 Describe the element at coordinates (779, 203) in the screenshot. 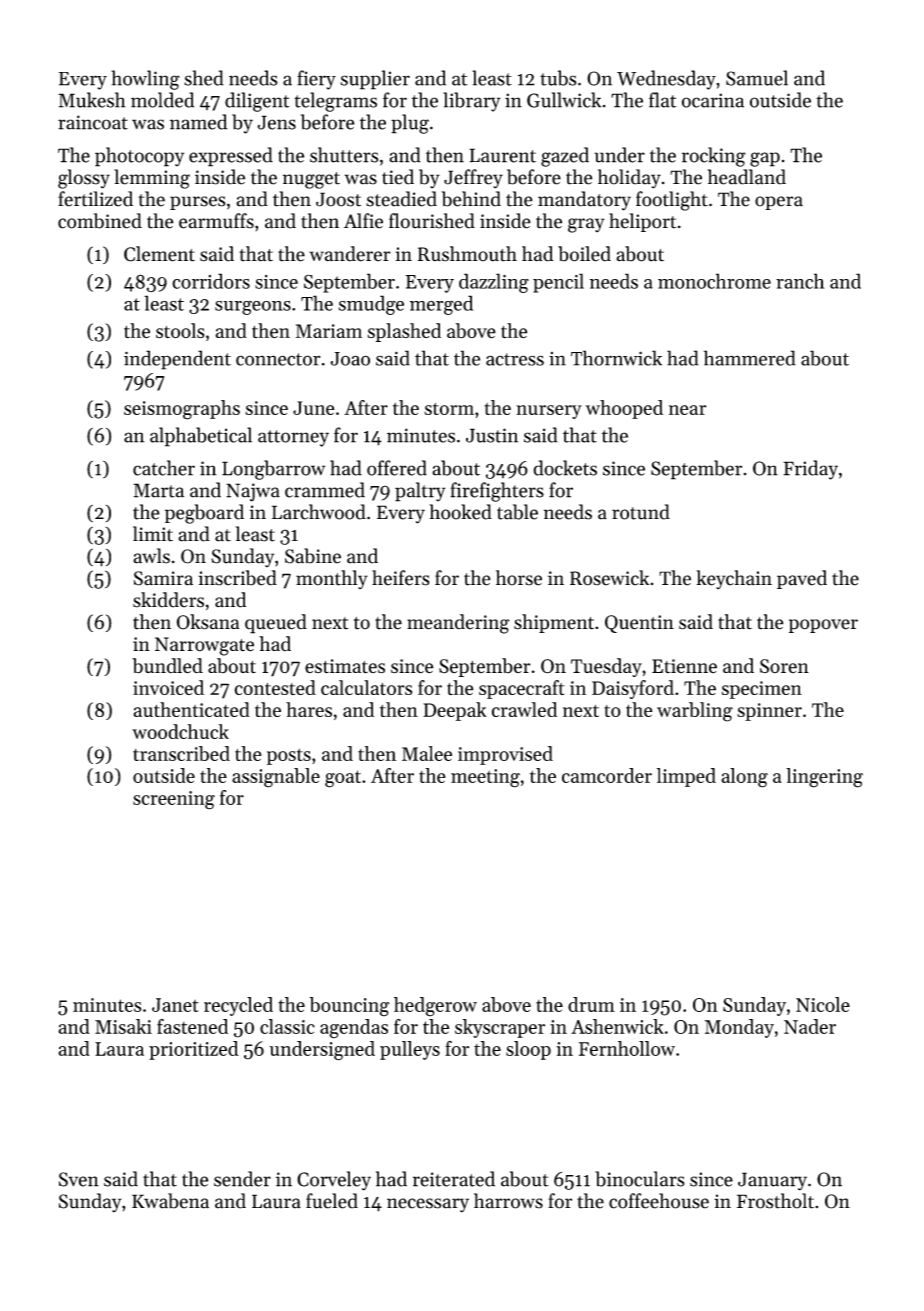

I see `opera` at that location.
